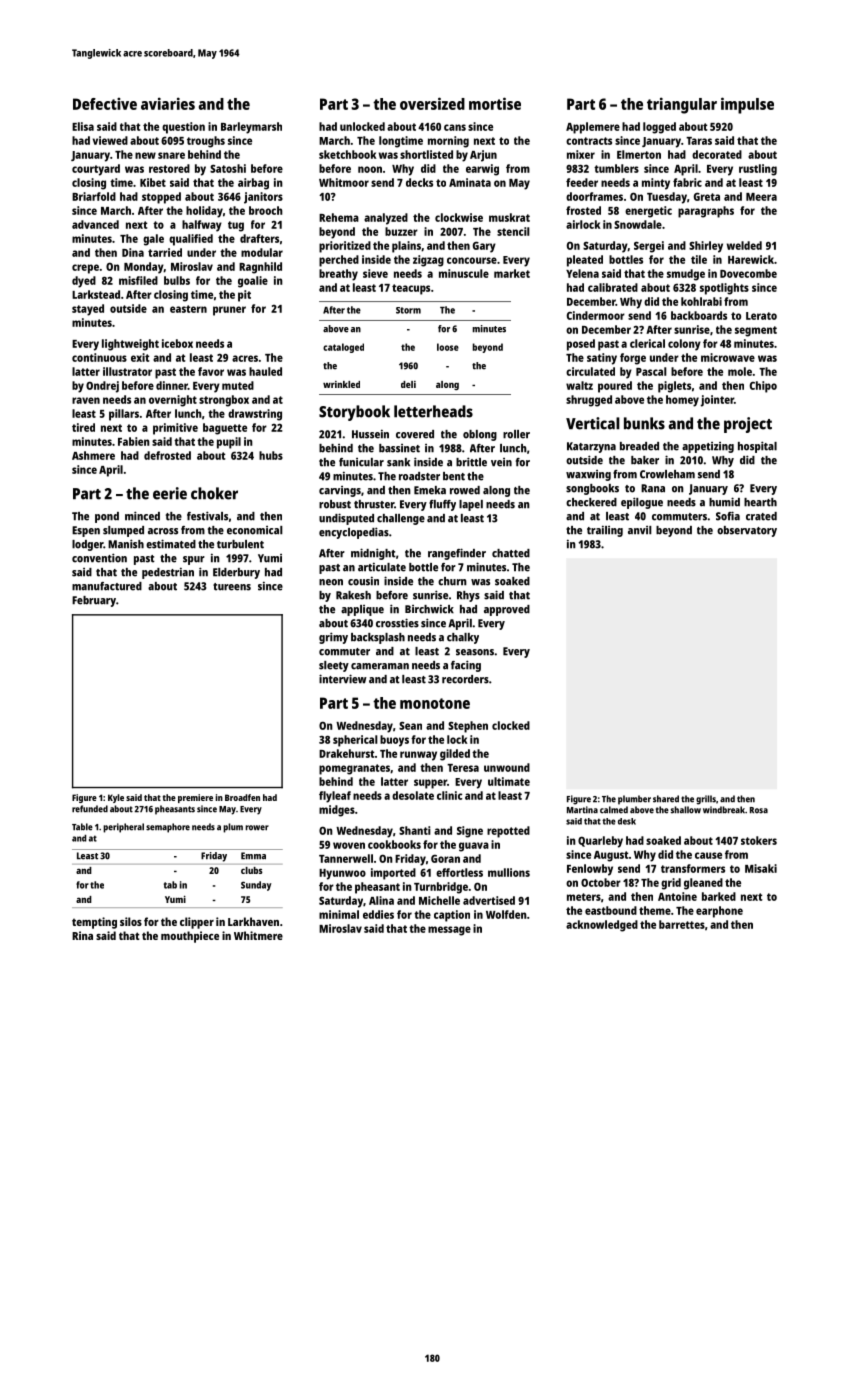 The height and width of the document is (1400, 849). I want to click on modular, so click(262, 252).
